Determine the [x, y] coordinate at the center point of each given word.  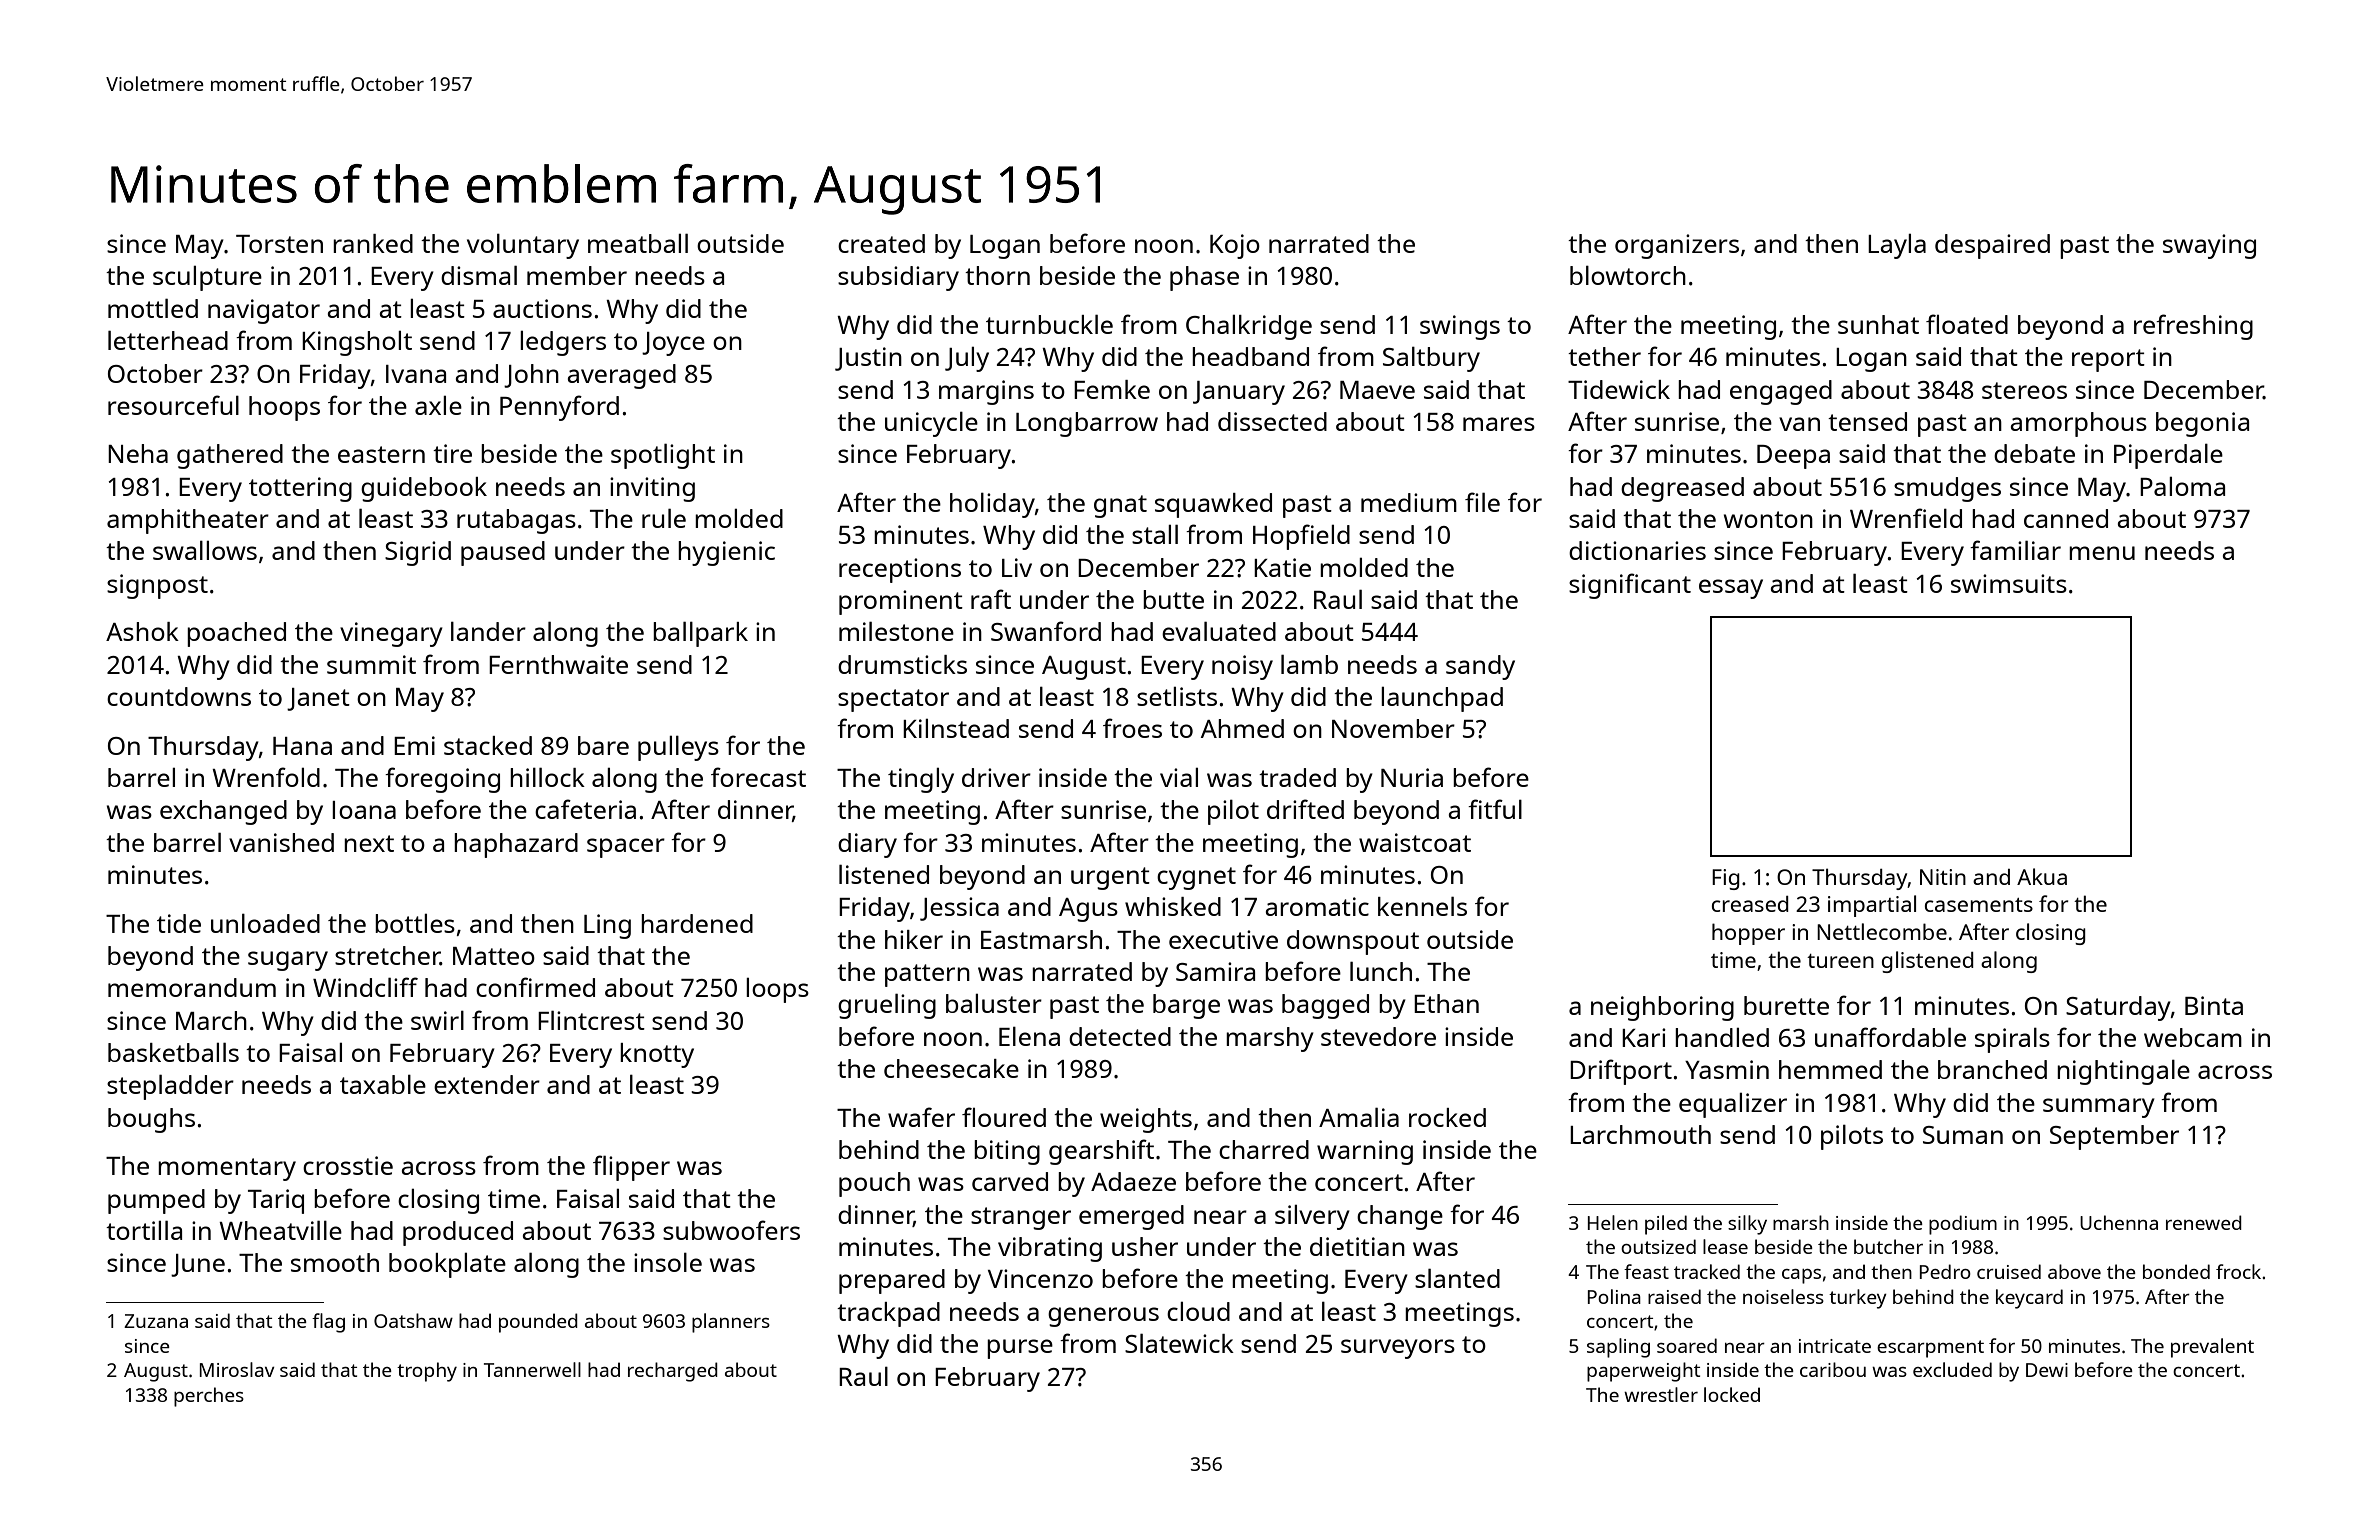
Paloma [2182, 486]
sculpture [207, 278]
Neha [138, 453]
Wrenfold [266, 777]
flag [328, 1323]
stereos [2024, 390]
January [1239, 393]
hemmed [1830, 1069]
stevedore [1378, 1036]
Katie [1282, 567]
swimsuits [2009, 583]
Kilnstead [956, 728]
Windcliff [365, 987]
